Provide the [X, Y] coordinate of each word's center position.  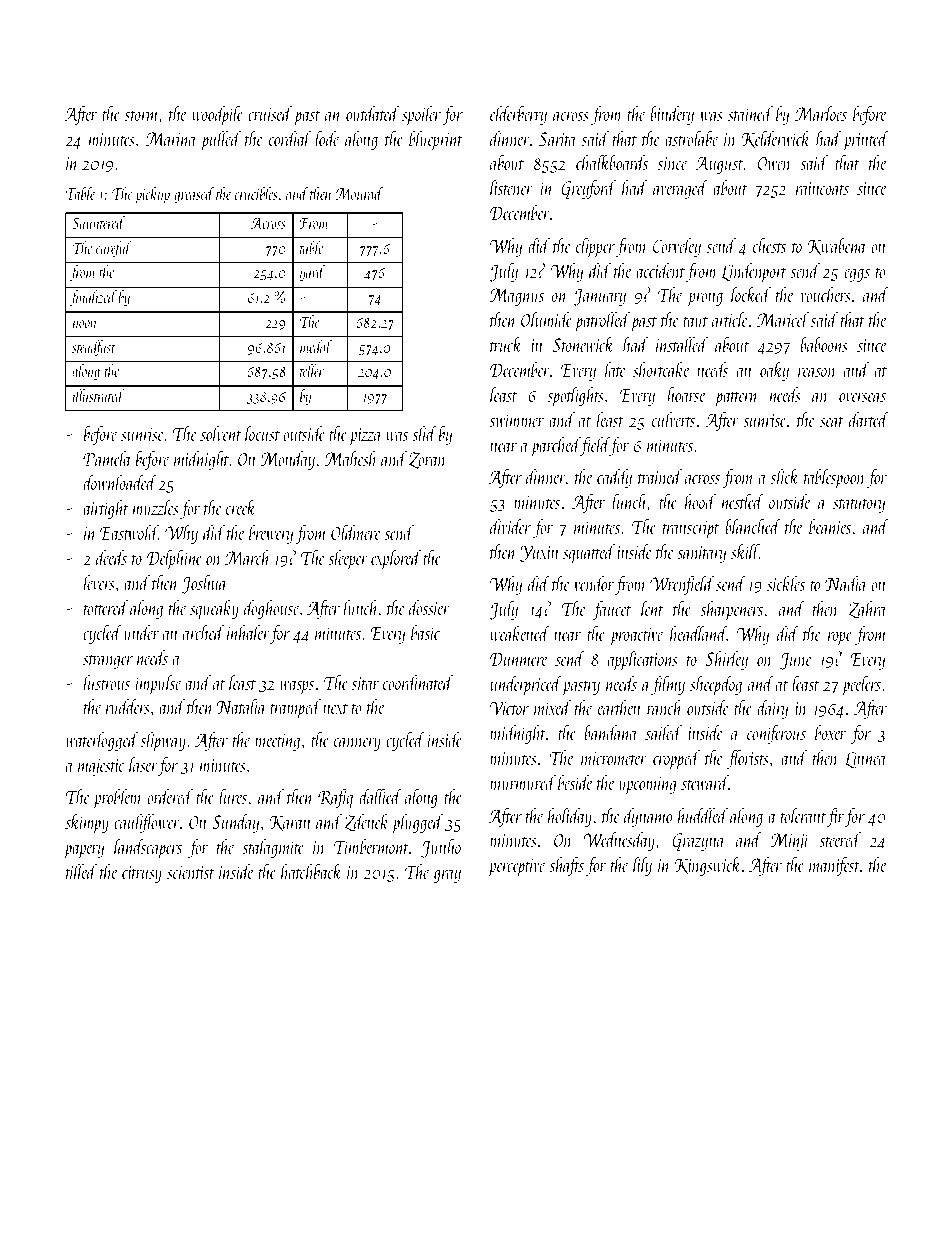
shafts [566, 866]
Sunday [235, 823]
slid [424, 433]
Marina [171, 139]
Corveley [677, 247]
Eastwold [129, 532]
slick [785, 476]
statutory [859, 506]
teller [312, 370]
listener [511, 187]
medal [316, 346]
